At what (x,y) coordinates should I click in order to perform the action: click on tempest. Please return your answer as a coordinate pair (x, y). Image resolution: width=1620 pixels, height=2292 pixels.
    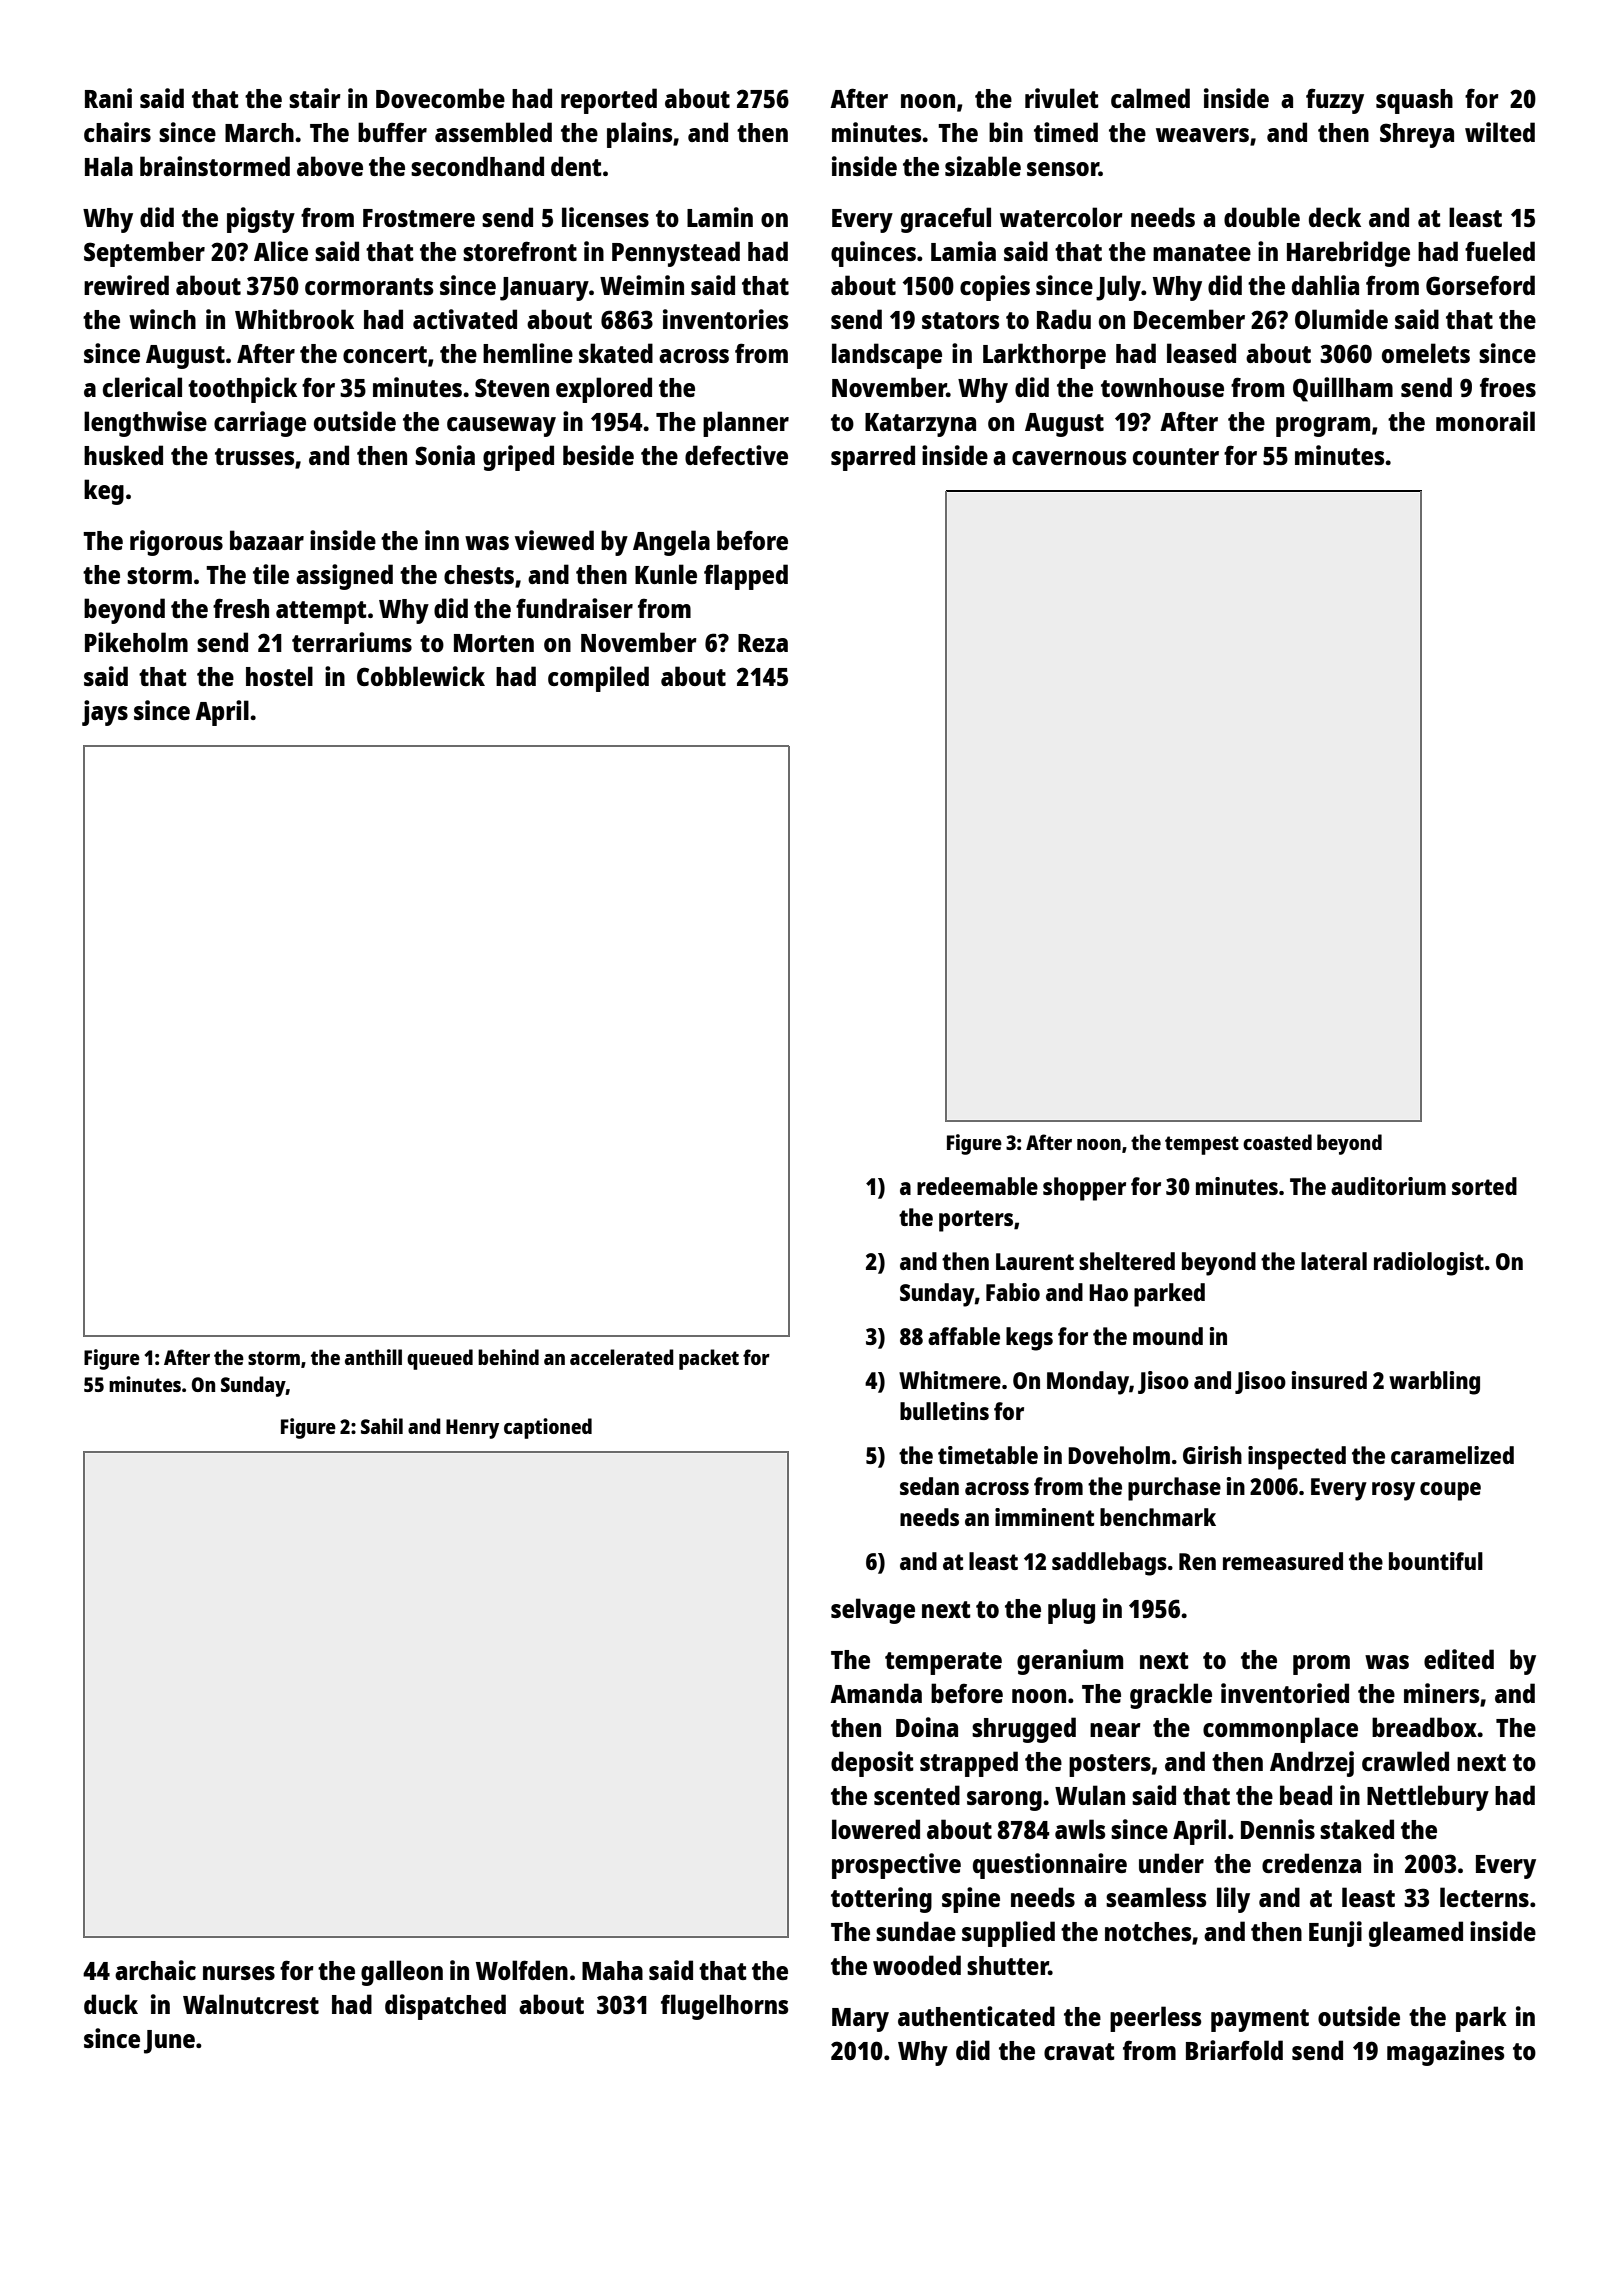
    Looking at the image, I should click on (1202, 1145).
